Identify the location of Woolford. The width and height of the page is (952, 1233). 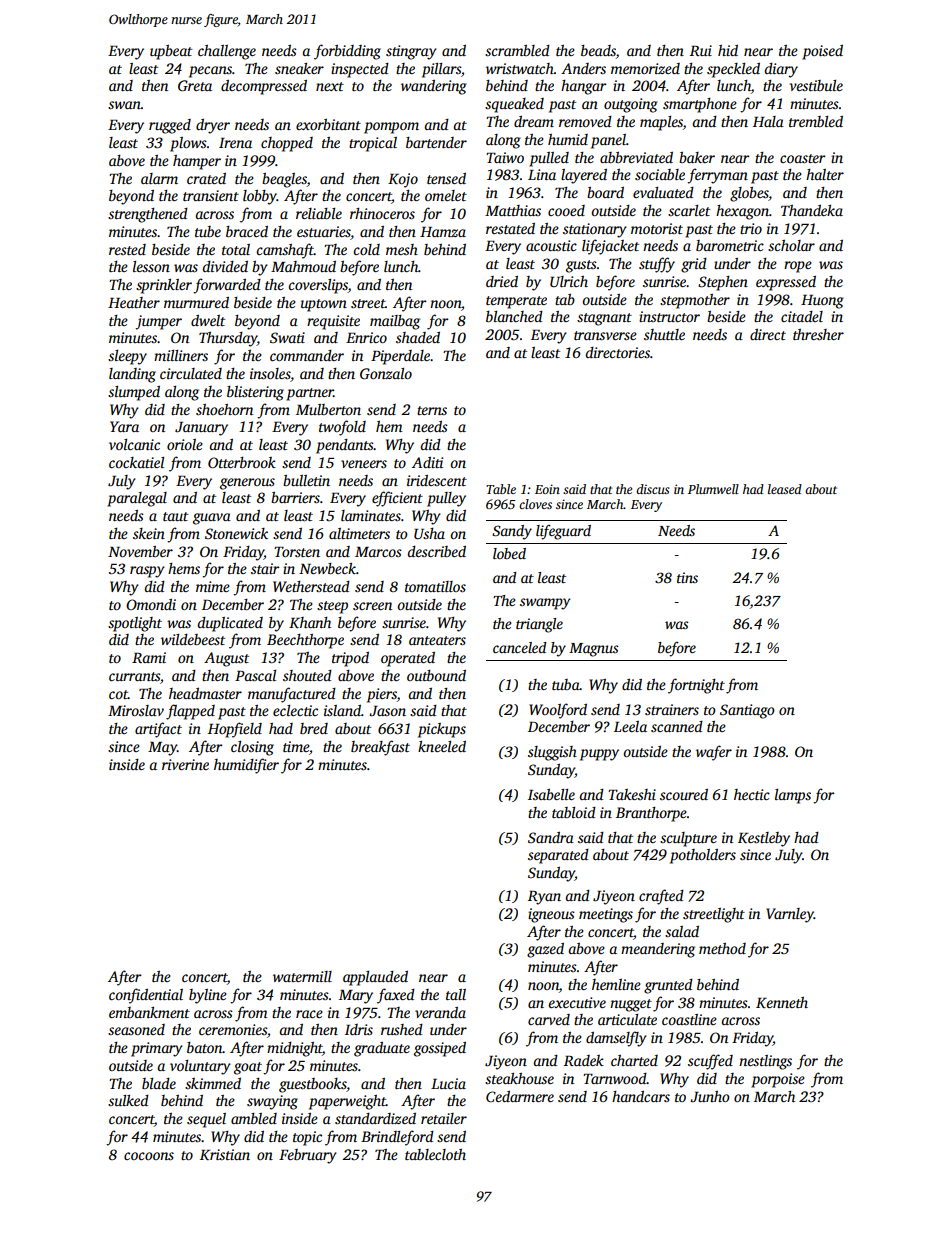
(558, 711).
